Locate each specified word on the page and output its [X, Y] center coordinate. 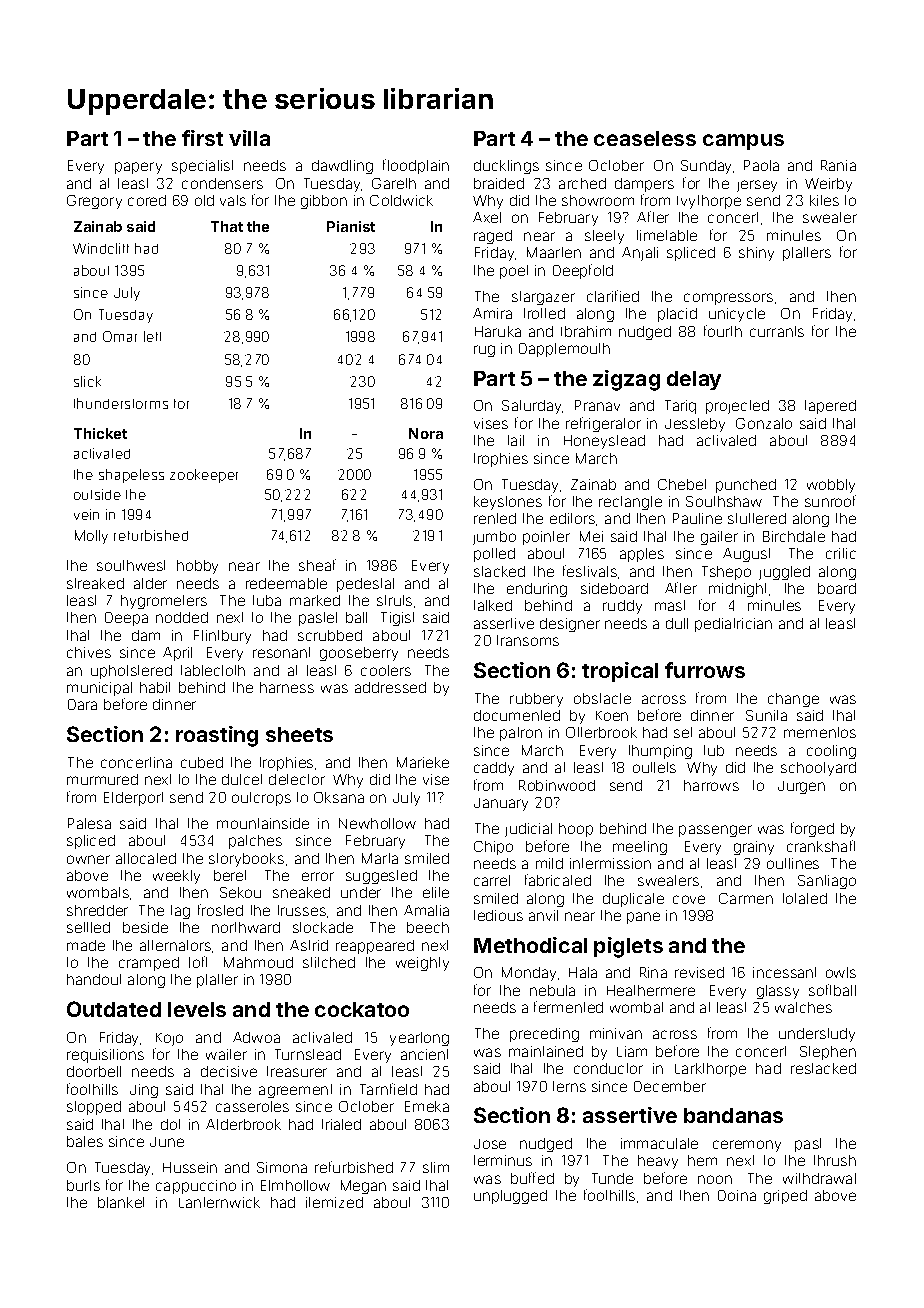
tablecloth [213, 670]
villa [249, 138]
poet [514, 272]
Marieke [423, 762]
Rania [838, 165]
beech [428, 927]
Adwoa [256, 1037]
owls [841, 972]
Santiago [827, 882]
